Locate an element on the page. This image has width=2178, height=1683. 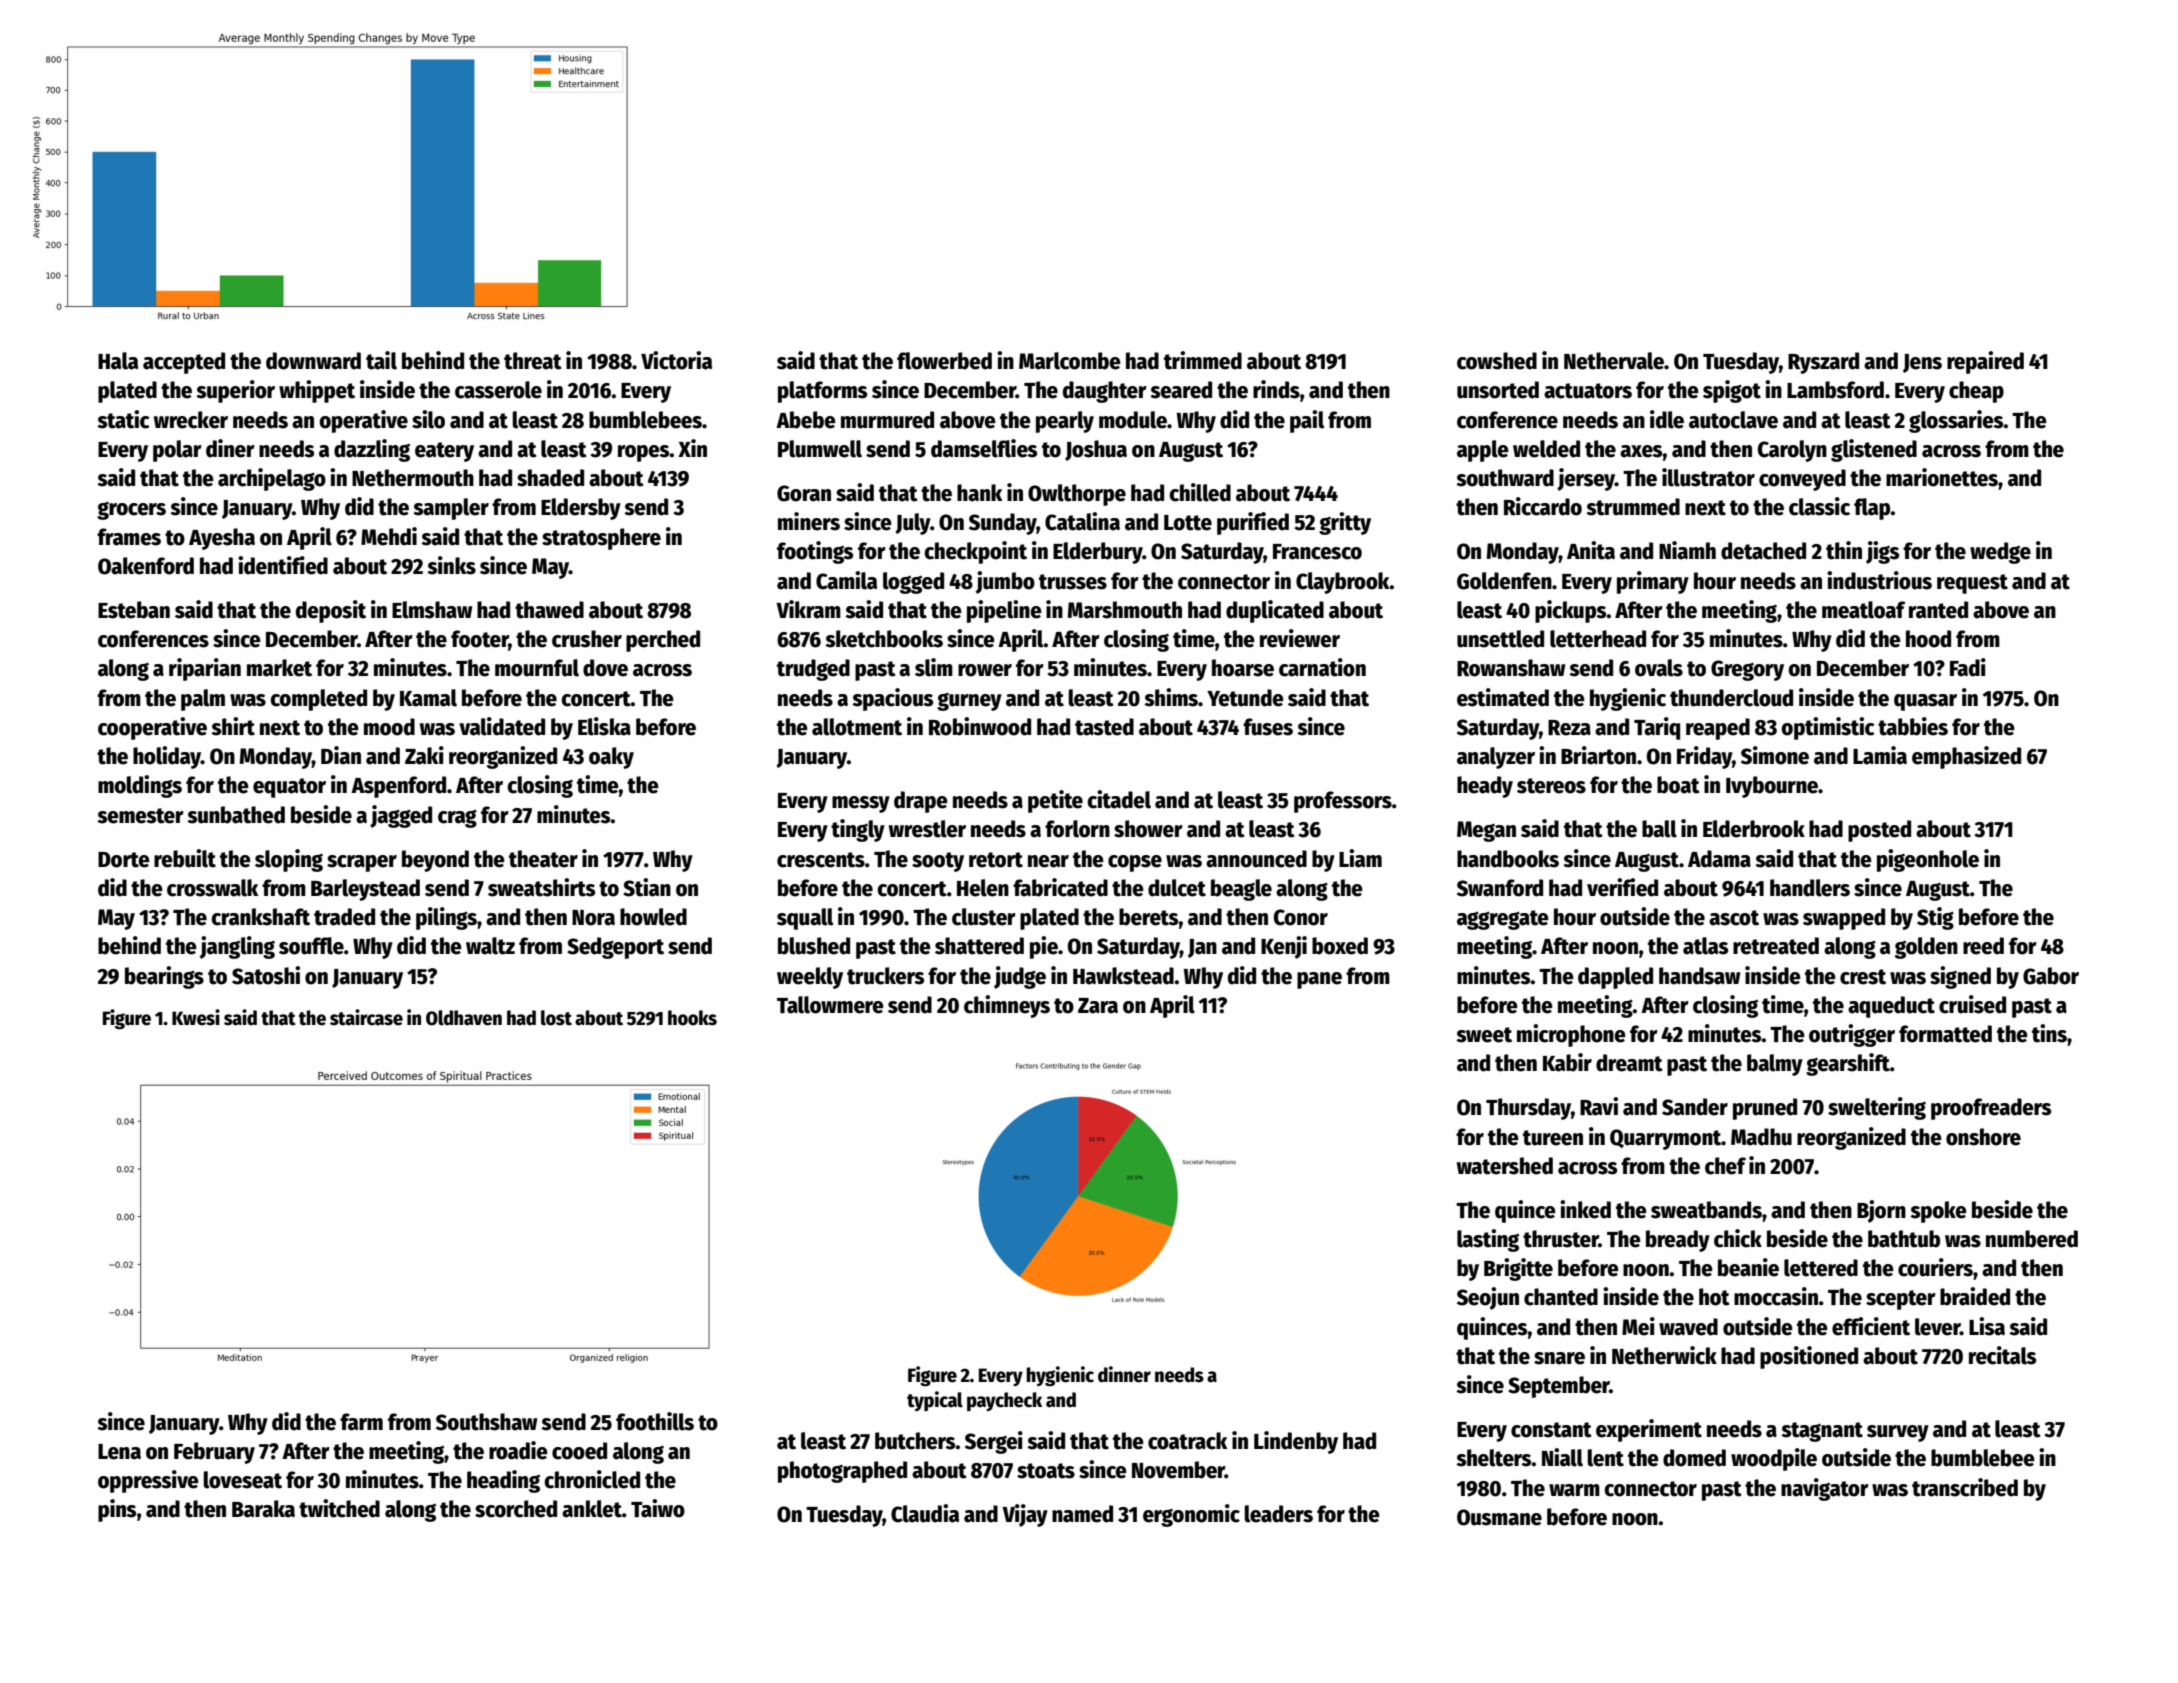
couriers is located at coordinates (1935, 1267).
